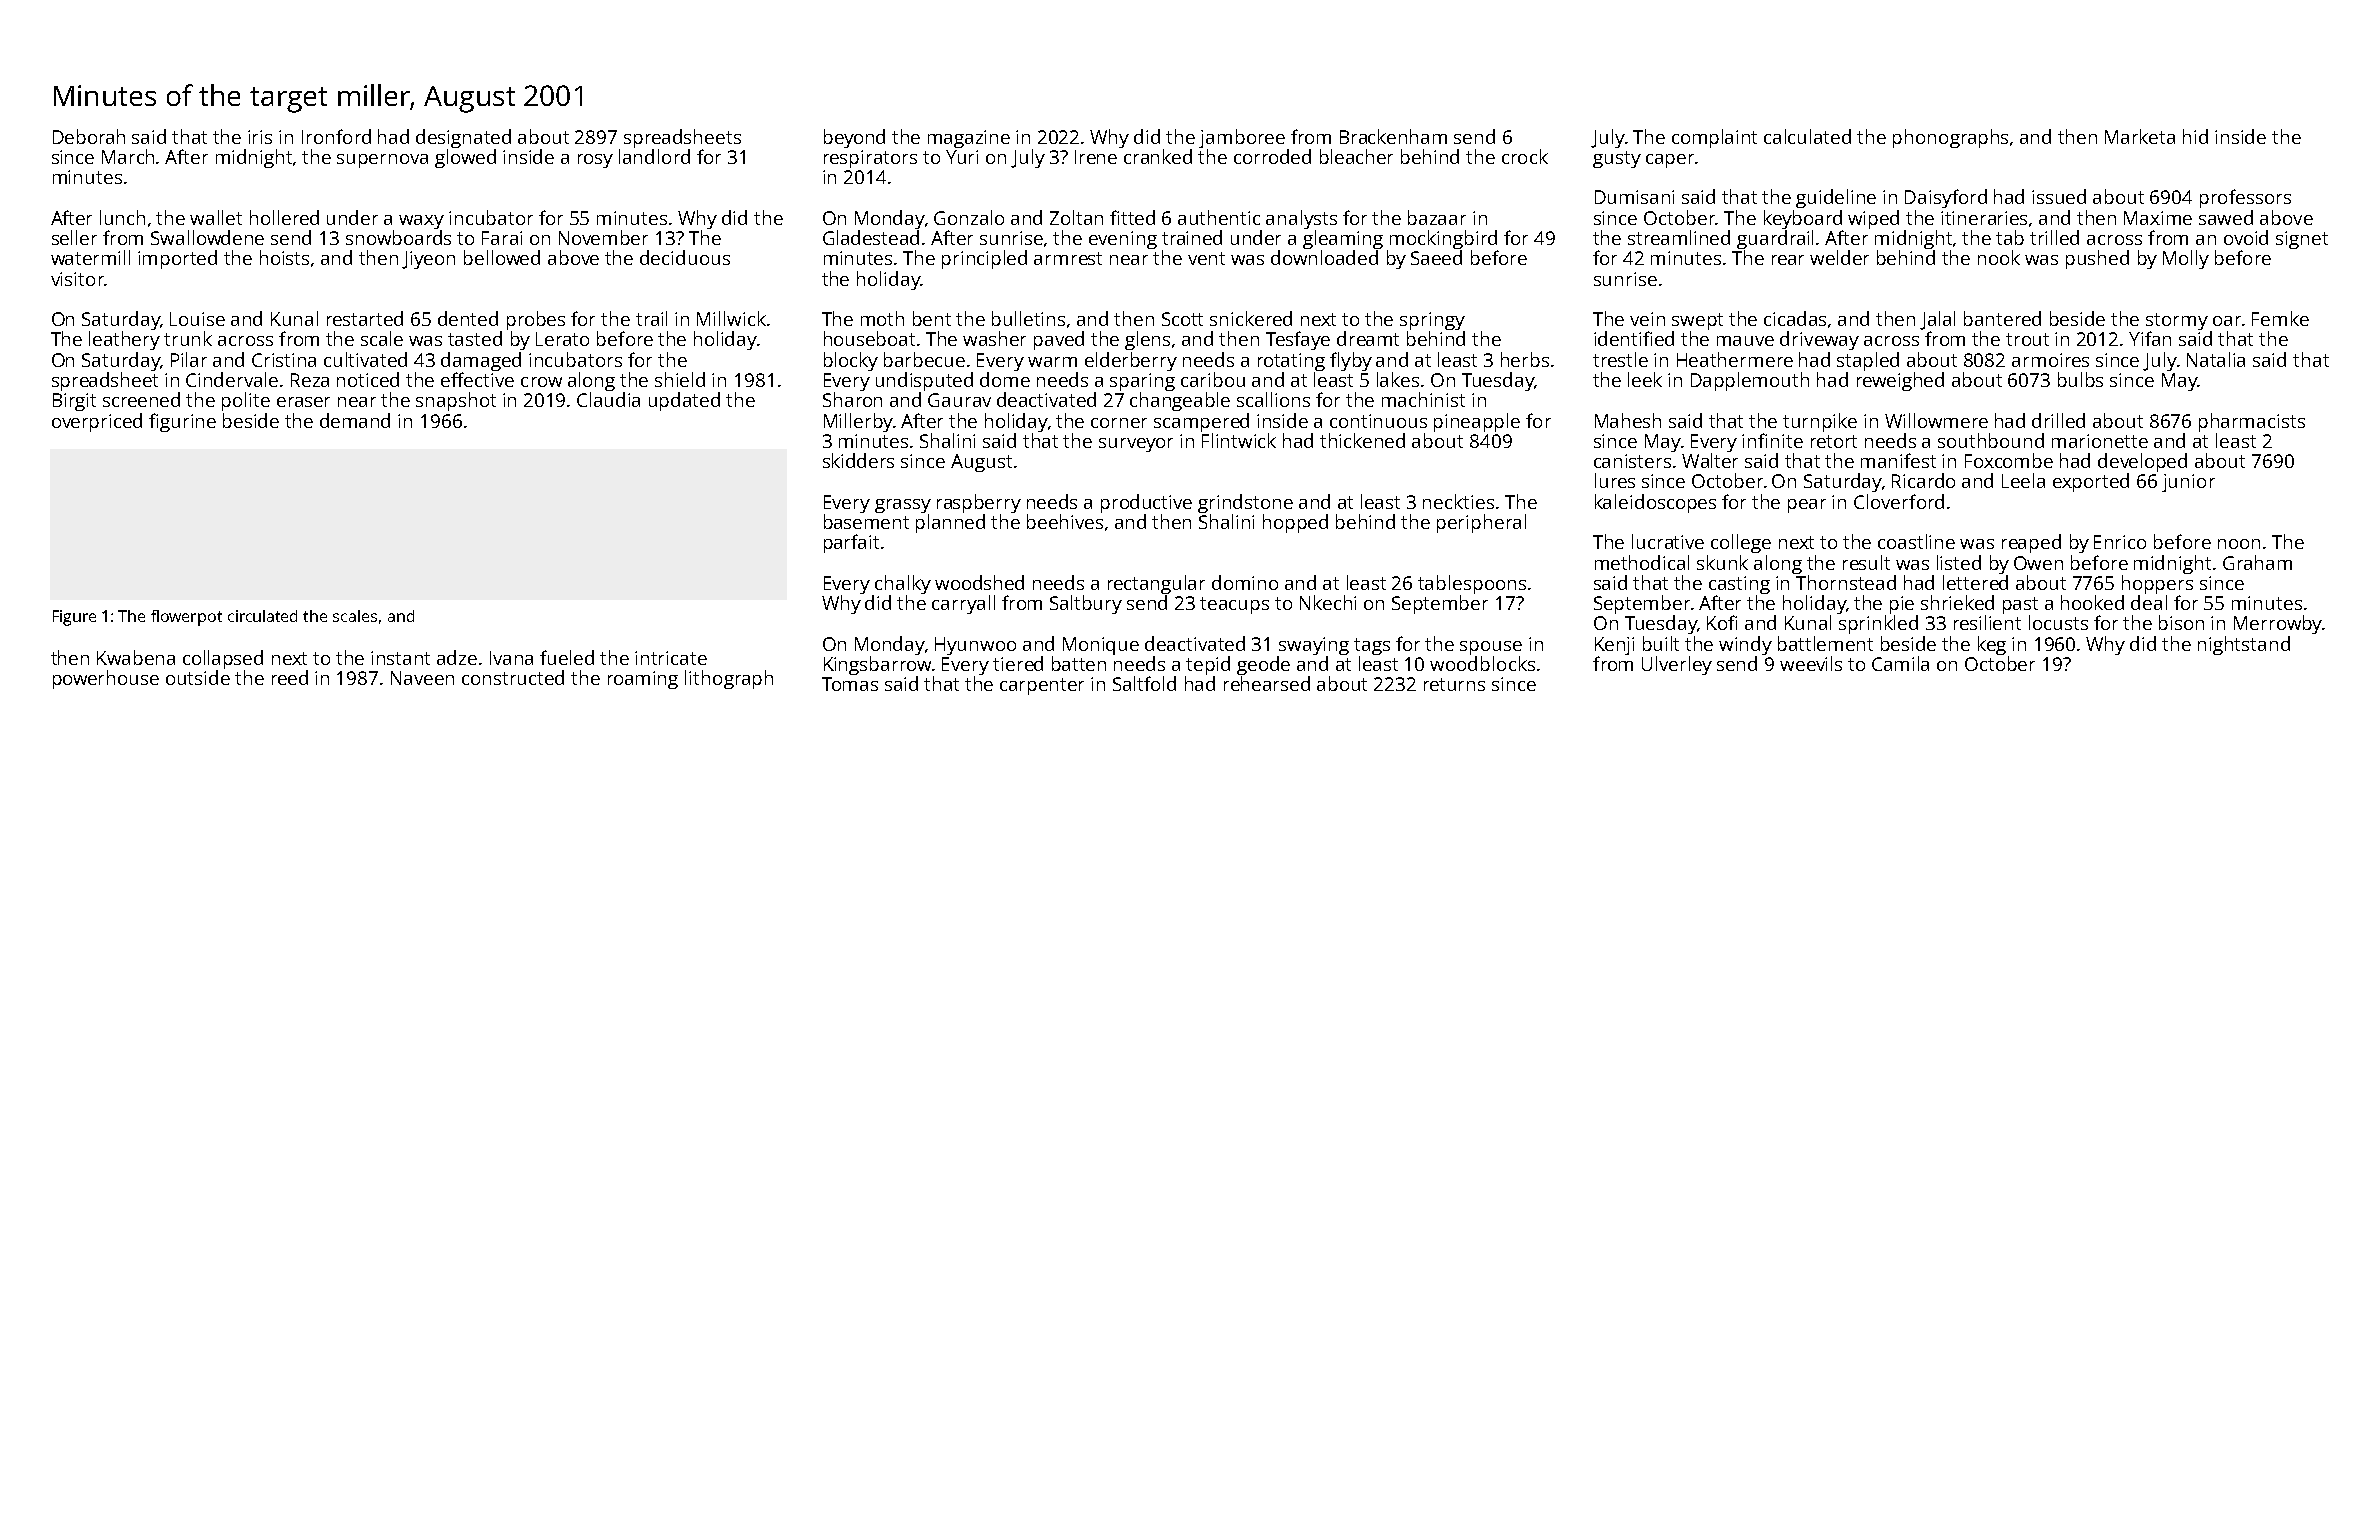 The image size is (2380, 1540). What do you see at coordinates (1937, 320) in the document?
I see `Jalal` at bounding box center [1937, 320].
